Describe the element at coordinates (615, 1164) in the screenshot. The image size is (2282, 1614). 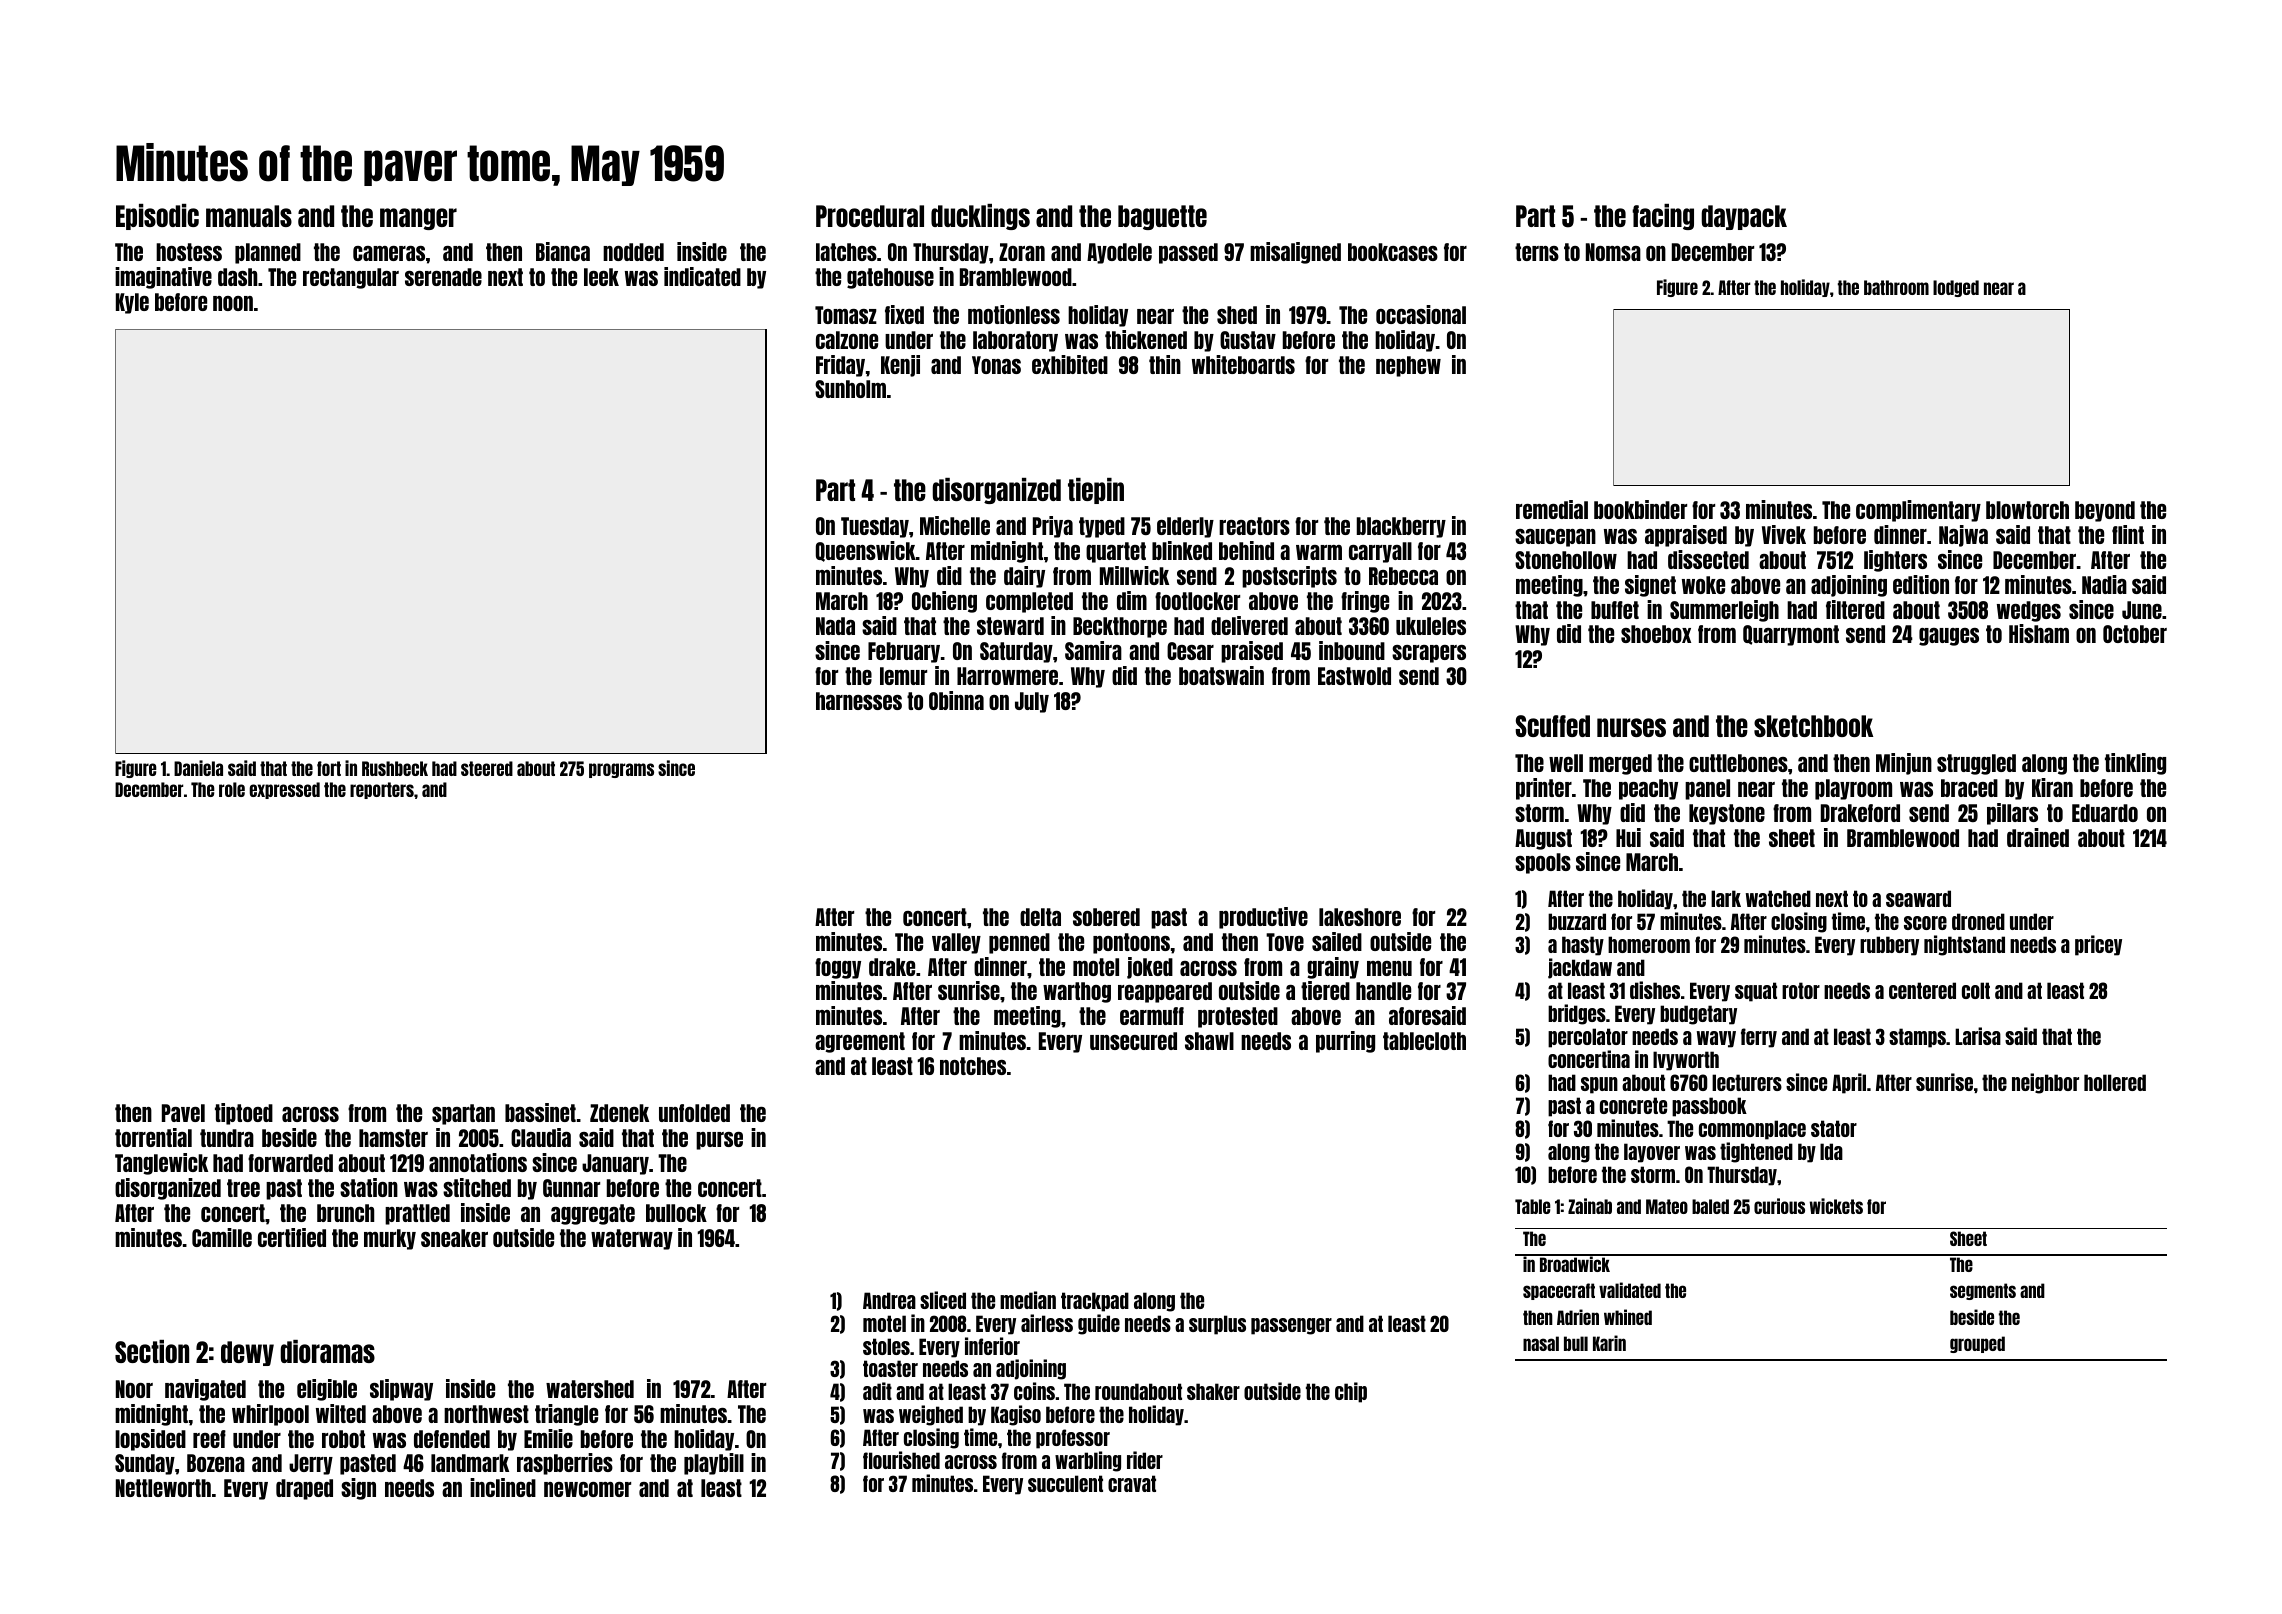
I see `January` at that location.
